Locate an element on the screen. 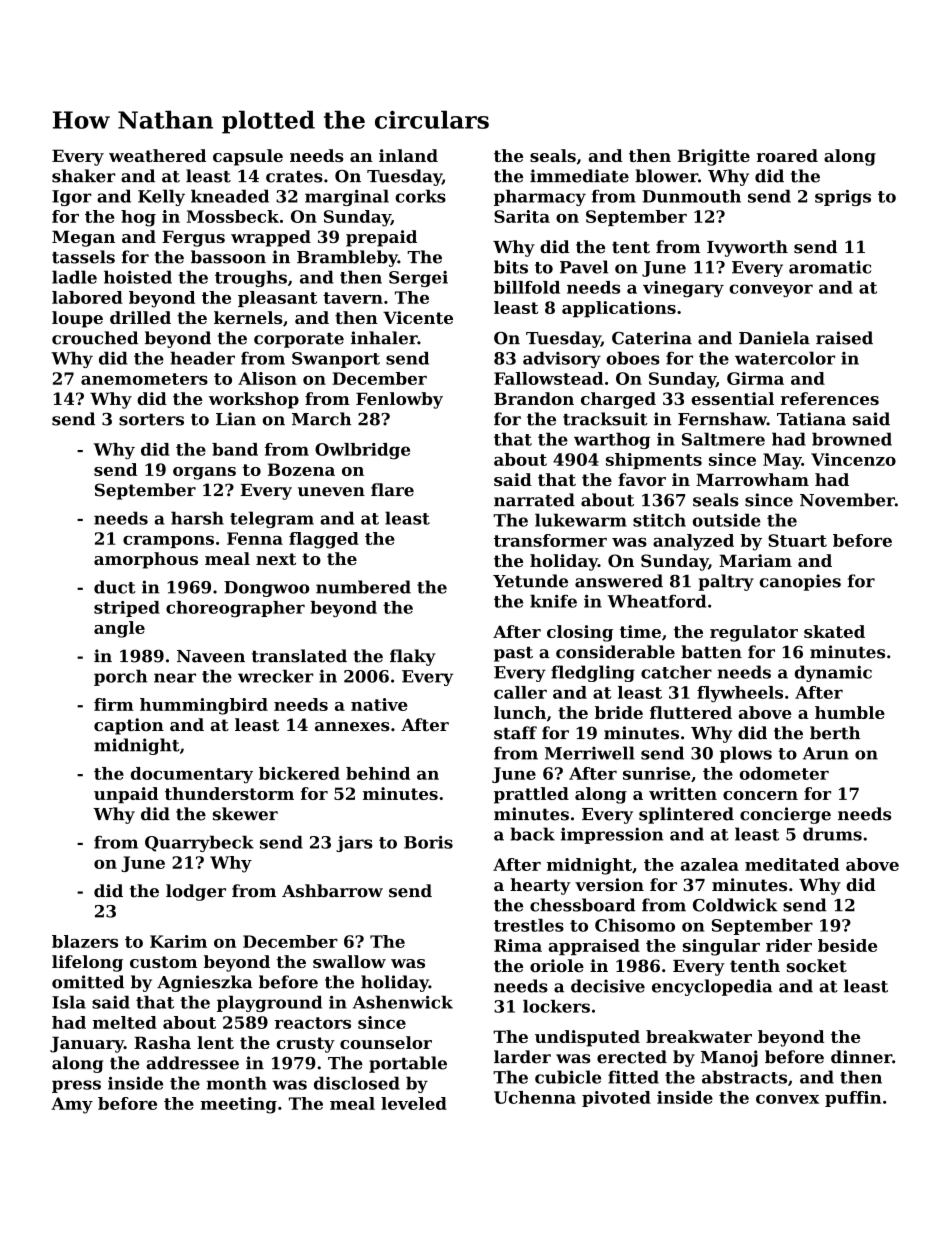  immediate is located at coordinates (579, 176).
